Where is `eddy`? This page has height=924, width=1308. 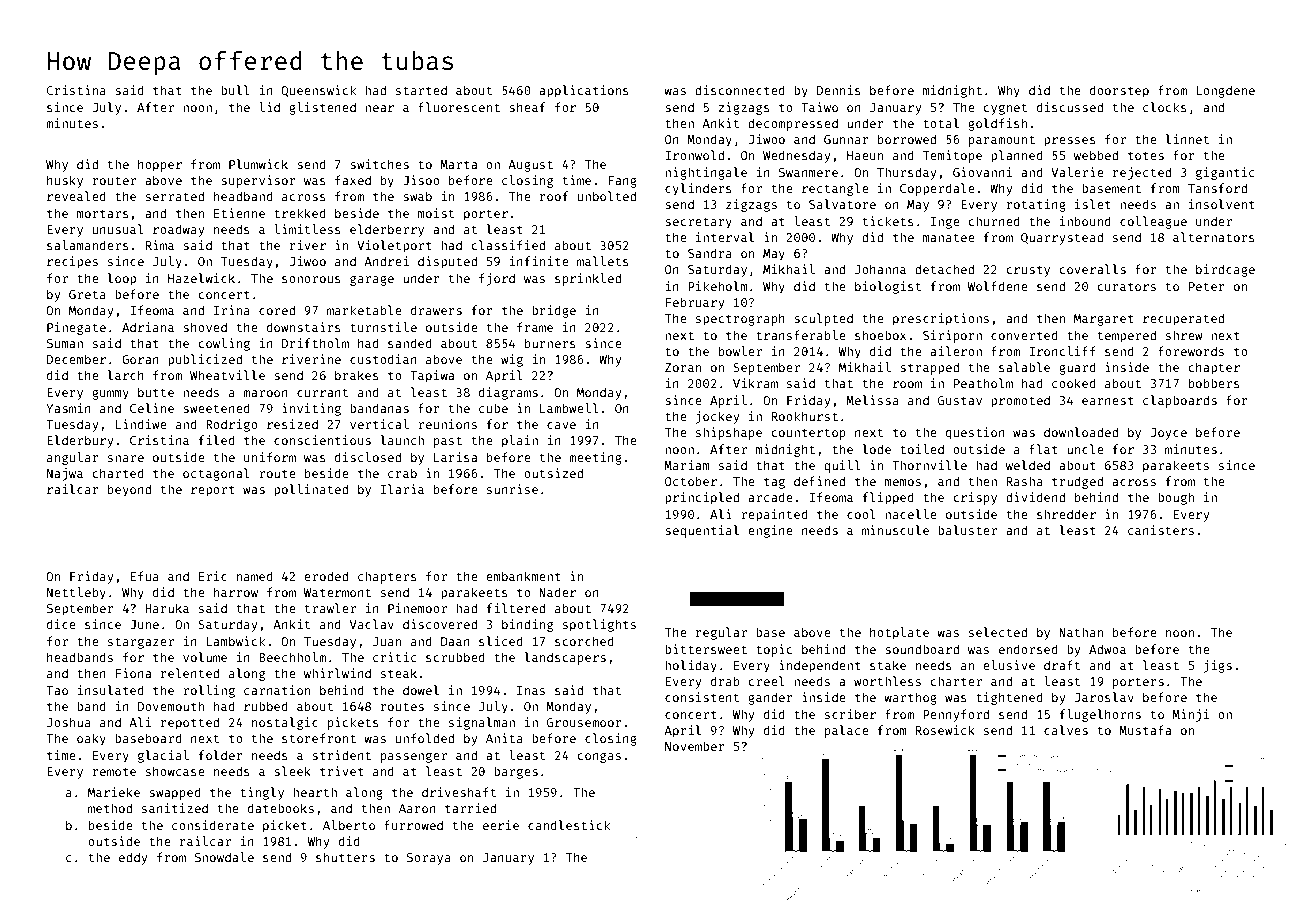
eddy is located at coordinates (133, 858).
